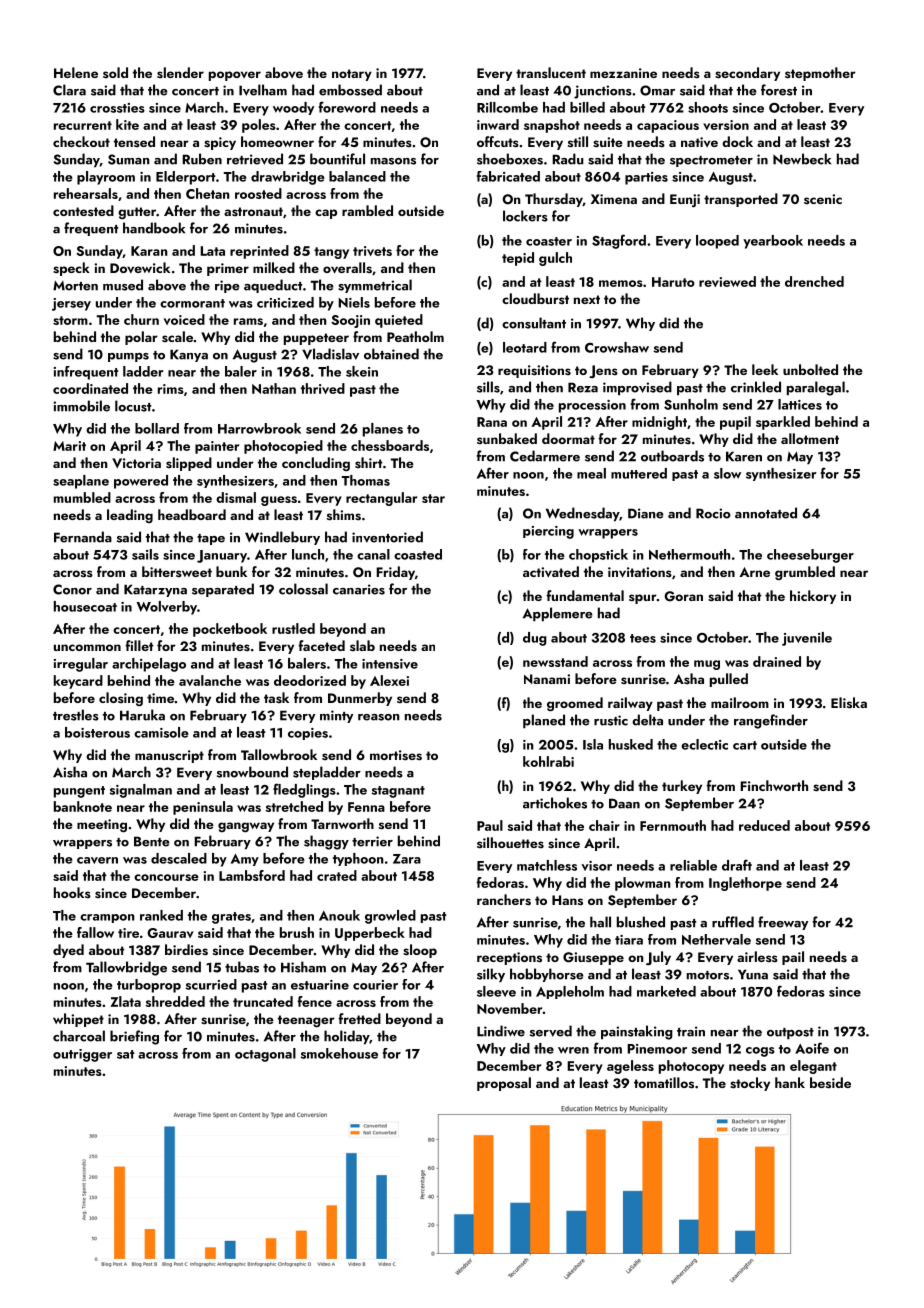 The image size is (924, 1308). What do you see at coordinates (373, 554) in the screenshot?
I see `canal` at bounding box center [373, 554].
